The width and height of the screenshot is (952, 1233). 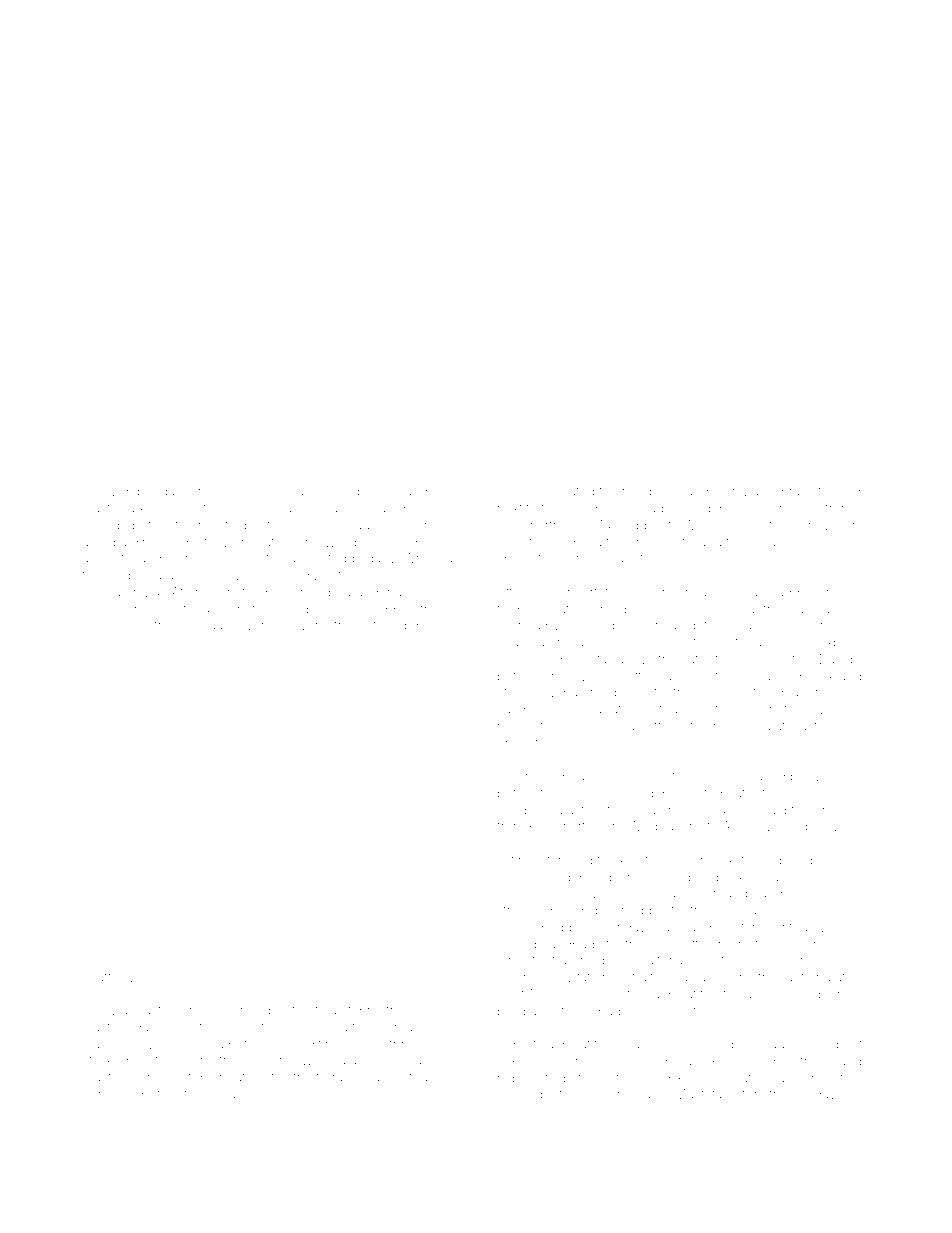 I want to click on shaggy, so click(x=785, y=593).
